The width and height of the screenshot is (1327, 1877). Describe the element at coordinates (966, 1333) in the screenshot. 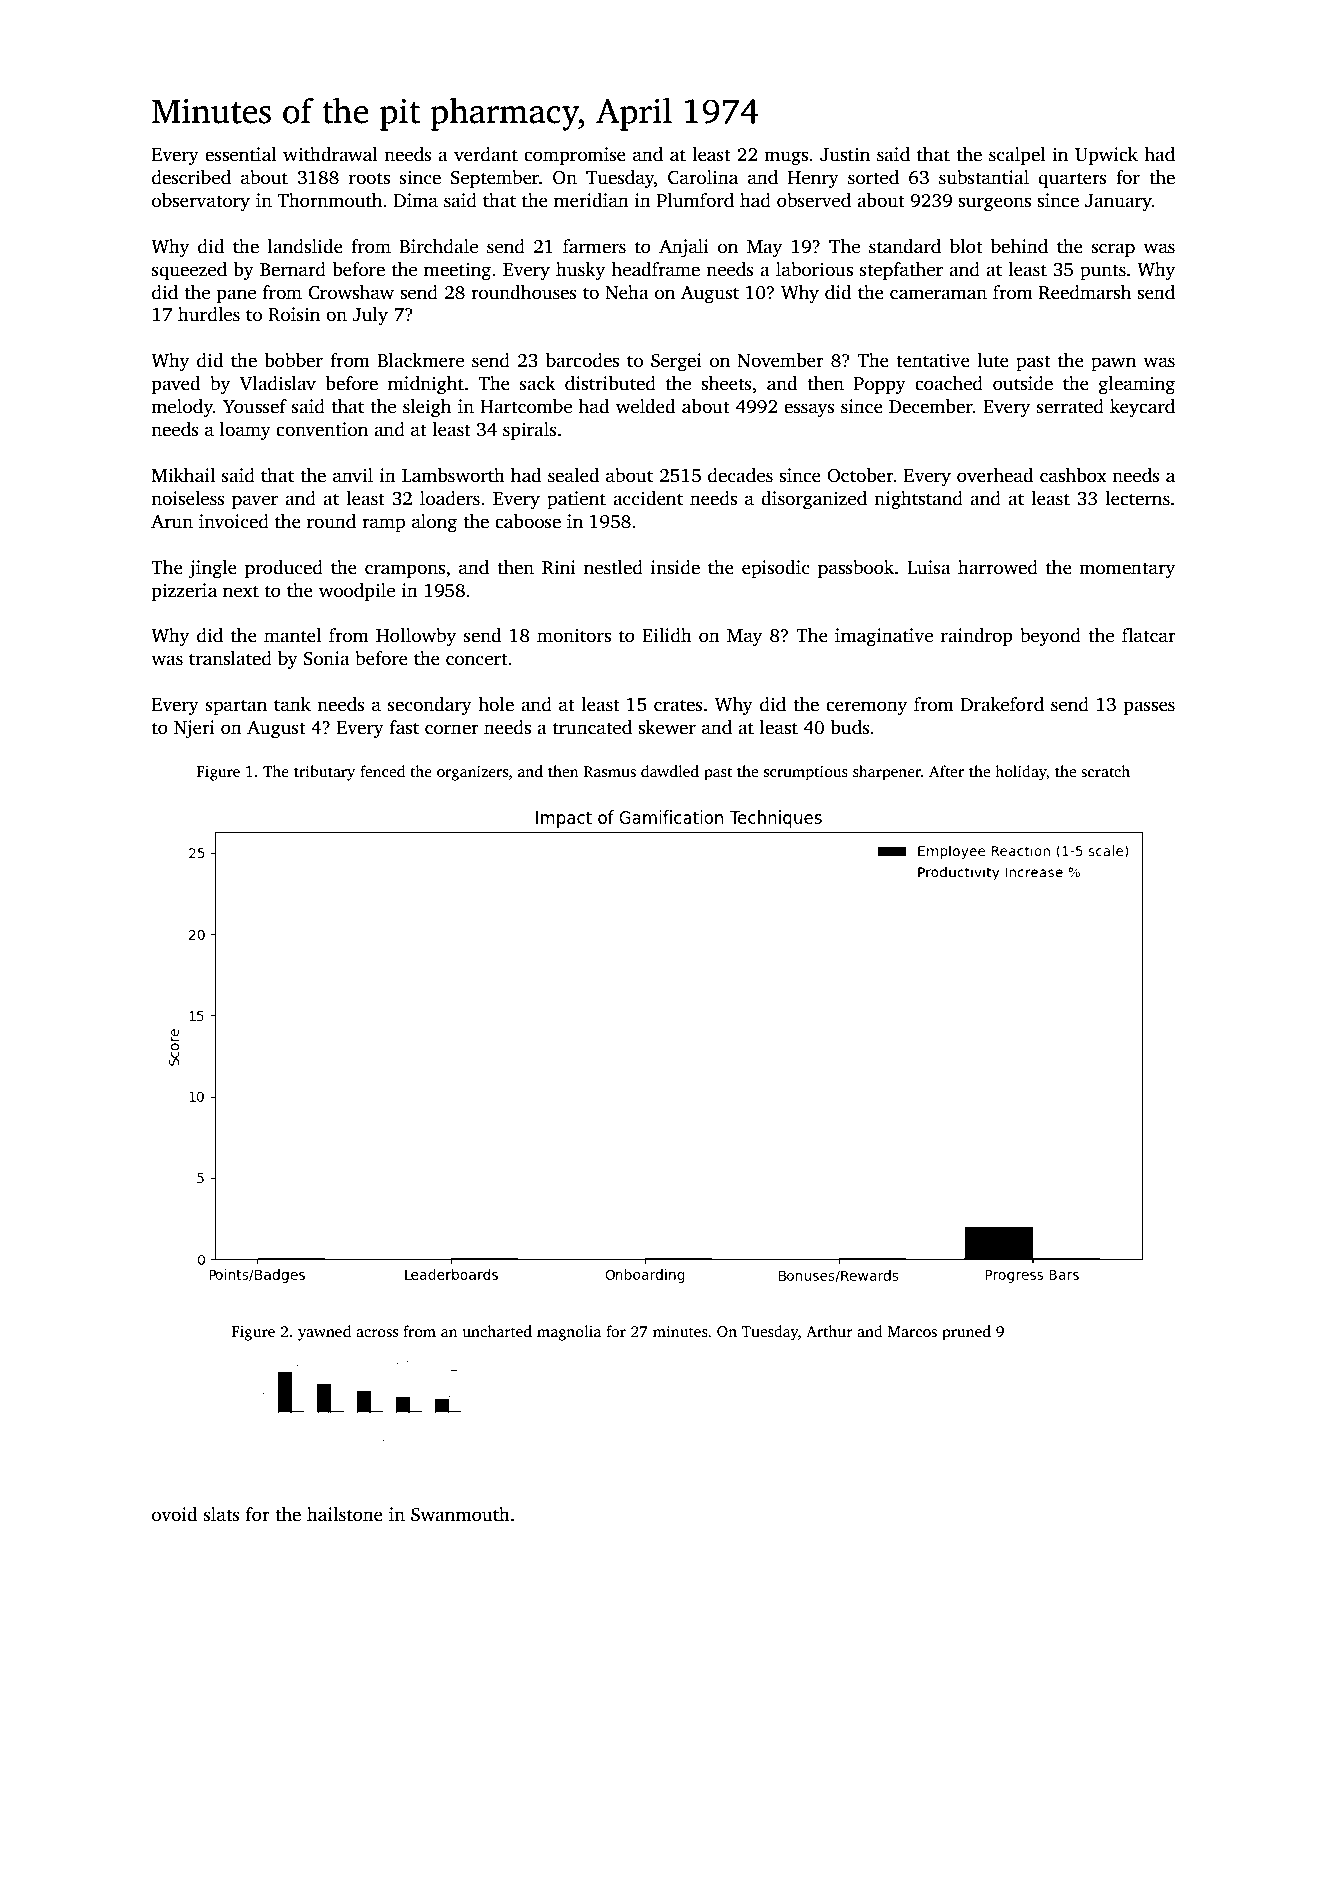

I see `pruned` at that location.
